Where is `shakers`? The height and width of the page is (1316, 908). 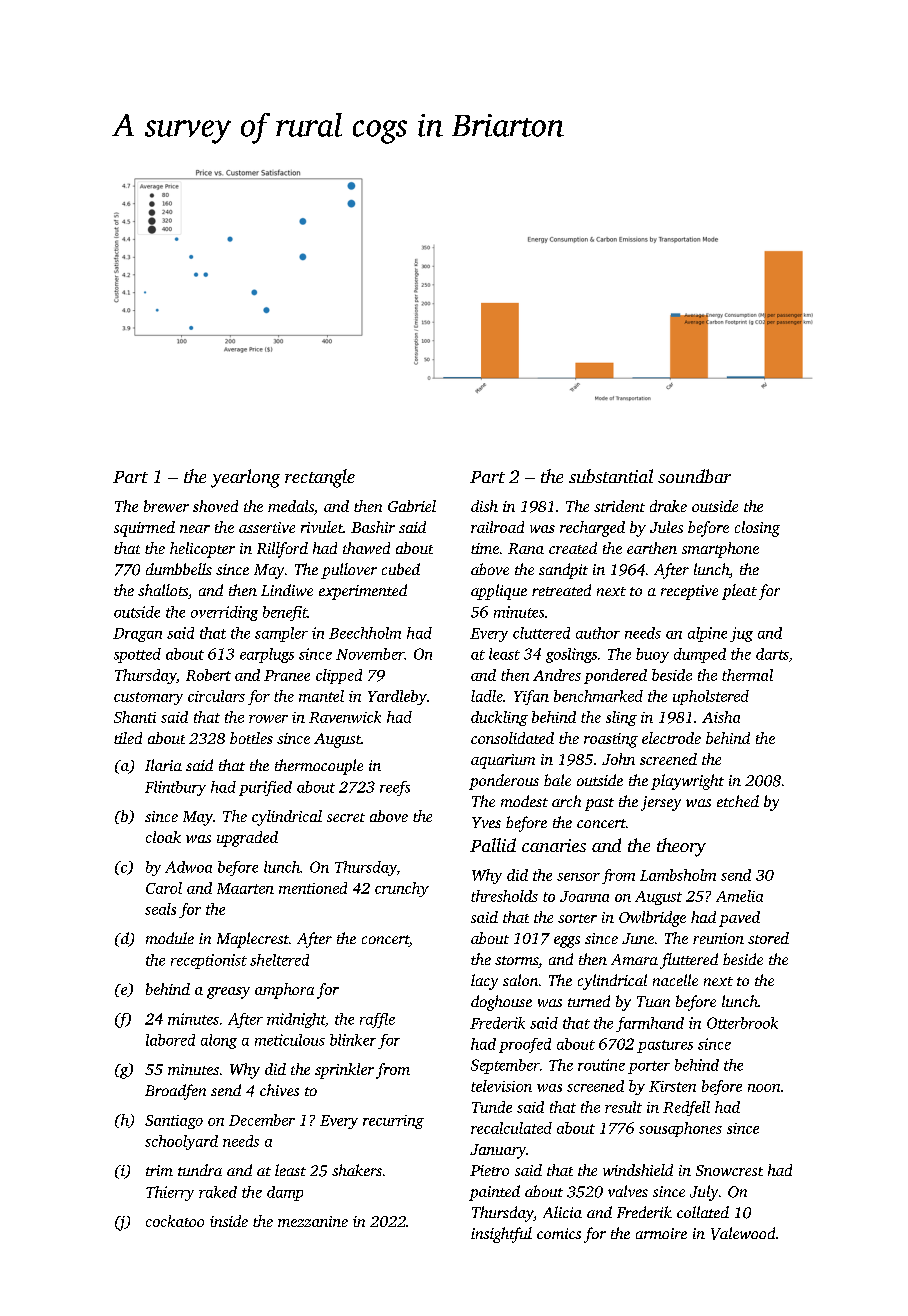
shakers is located at coordinates (357, 1170).
